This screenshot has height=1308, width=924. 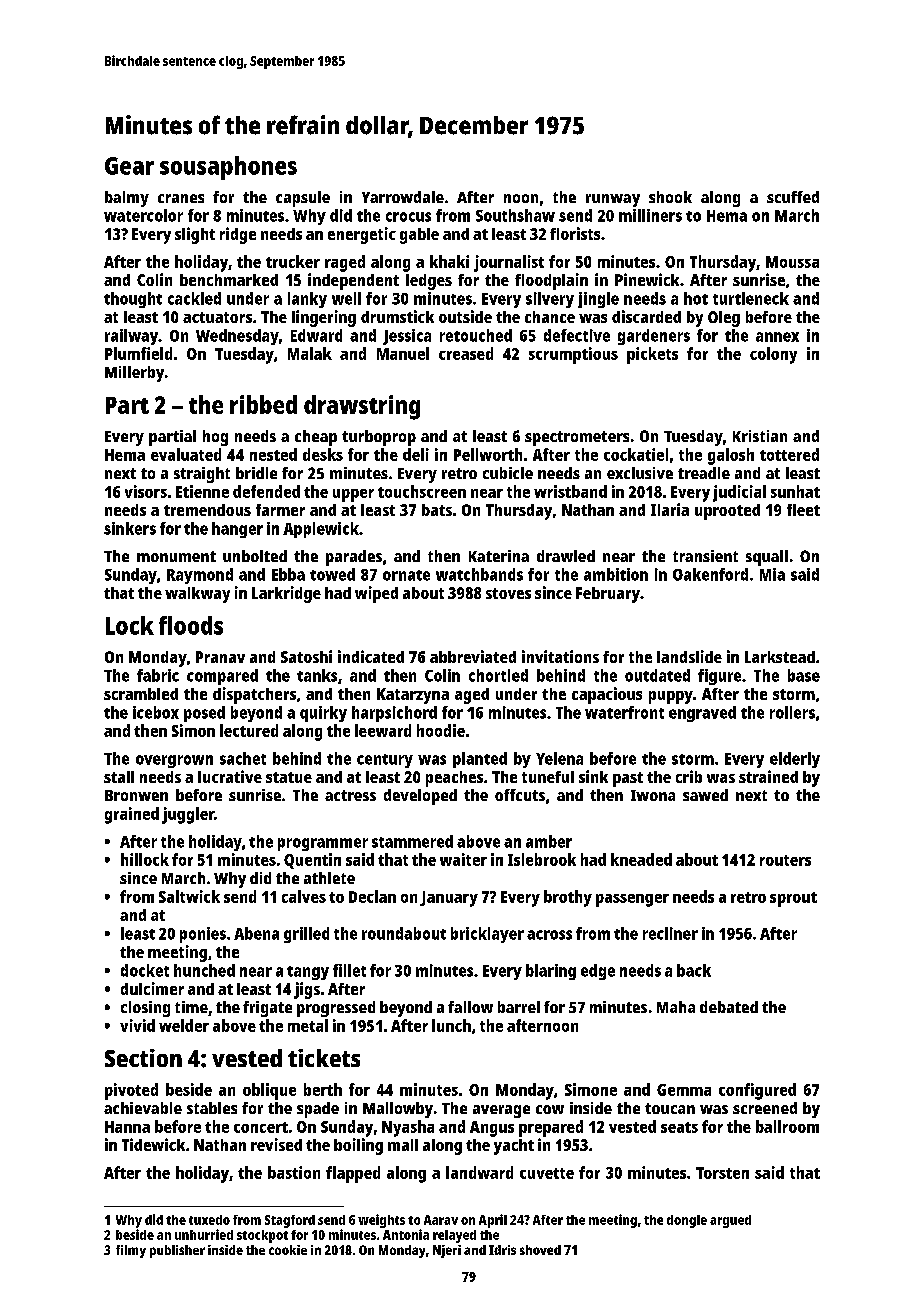 What do you see at coordinates (228, 168) in the screenshot?
I see `sousaphones` at bounding box center [228, 168].
